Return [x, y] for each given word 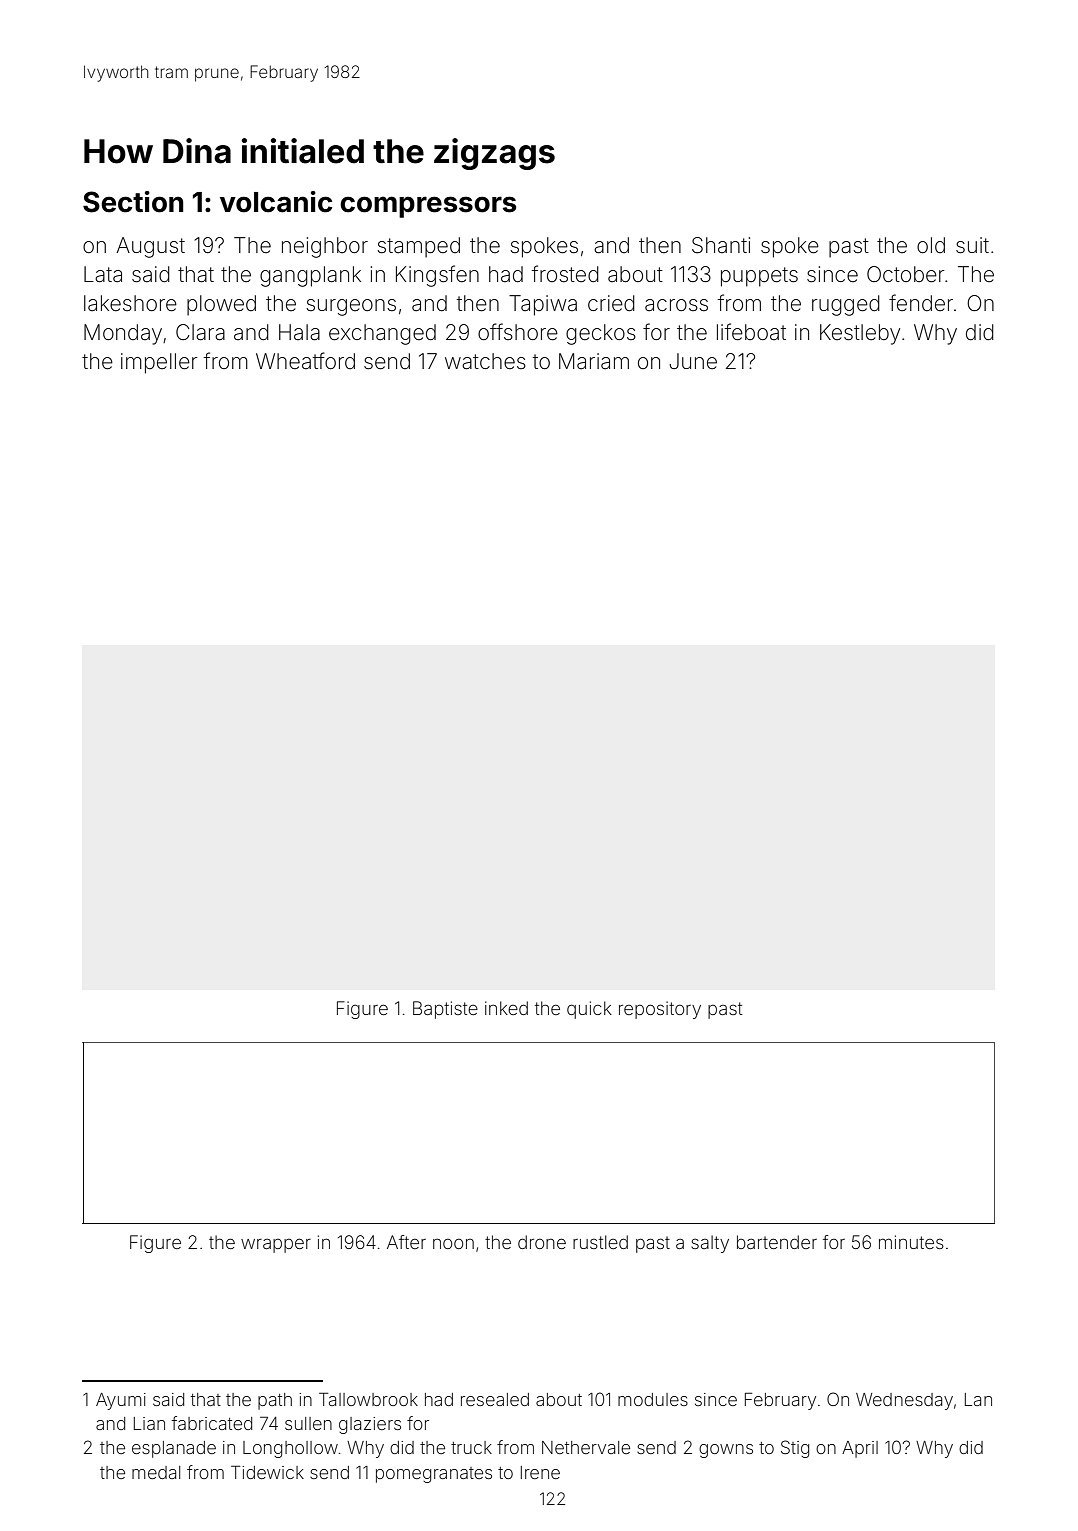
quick [589, 1010]
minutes [911, 1242]
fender [921, 302]
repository [660, 1010]
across [676, 305]
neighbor [325, 247]
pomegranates [434, 1475]
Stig [795, 1449]
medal [156, 1472]
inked [506, 1008]
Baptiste [445, 1010]
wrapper [276, 1245]
